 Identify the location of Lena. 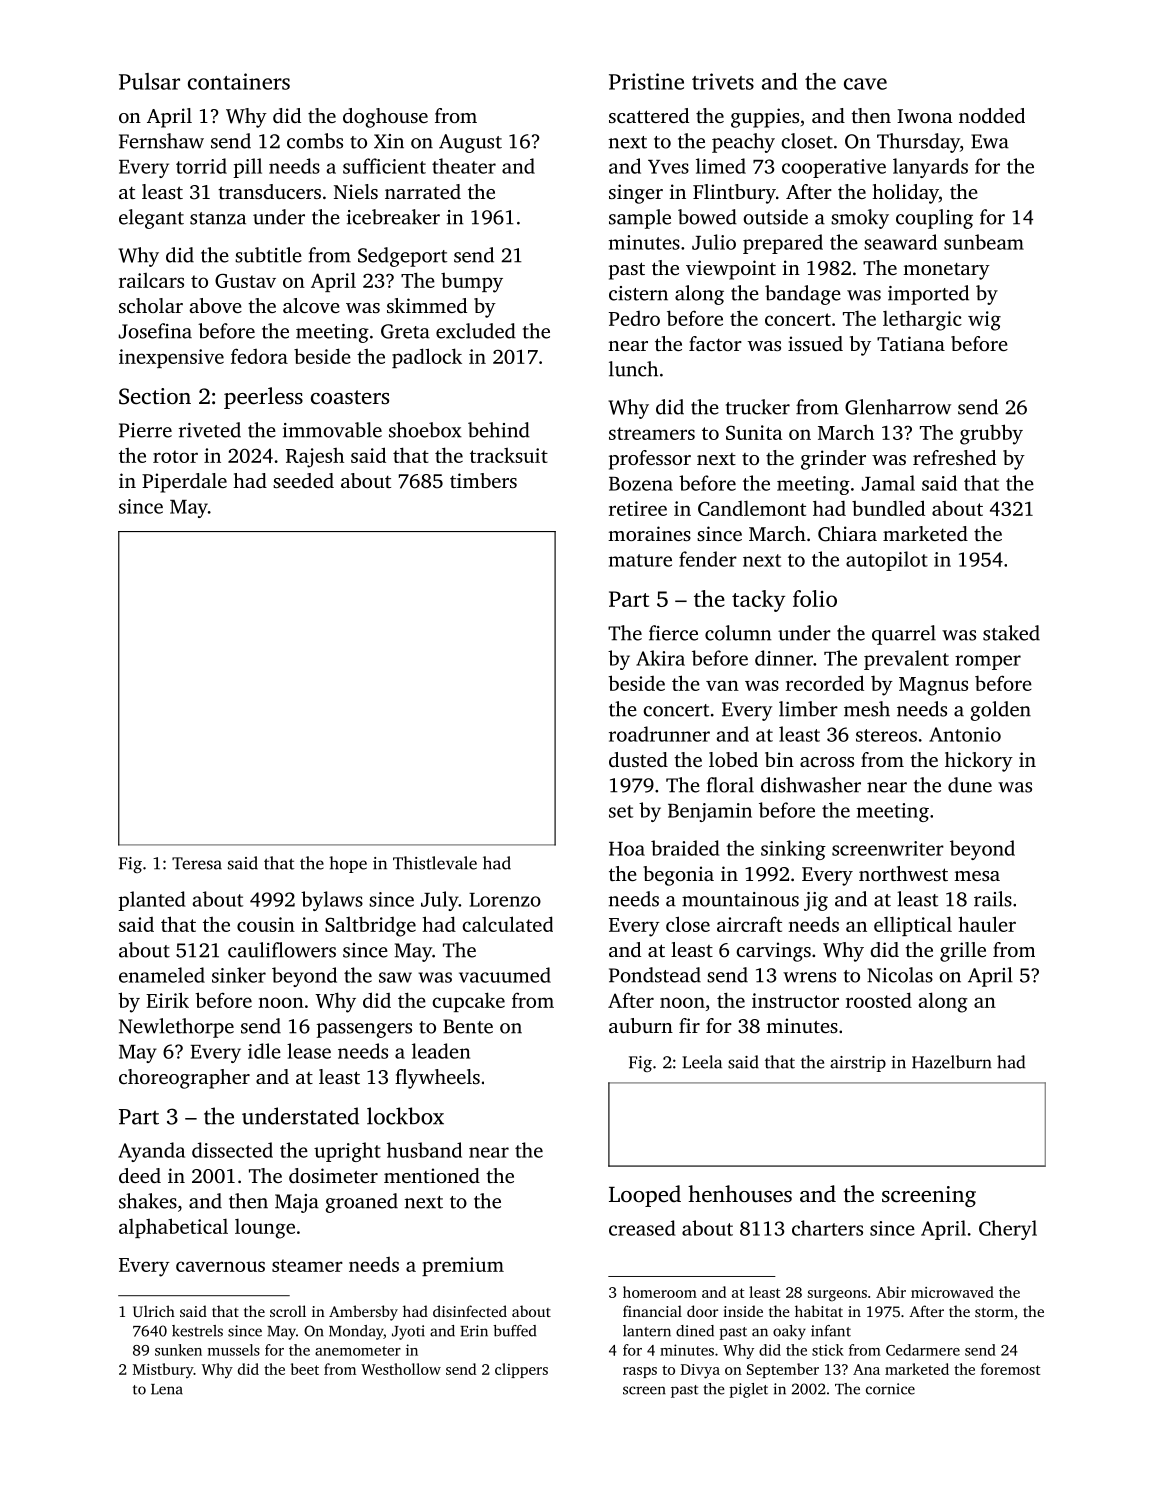
(167, 1389).
